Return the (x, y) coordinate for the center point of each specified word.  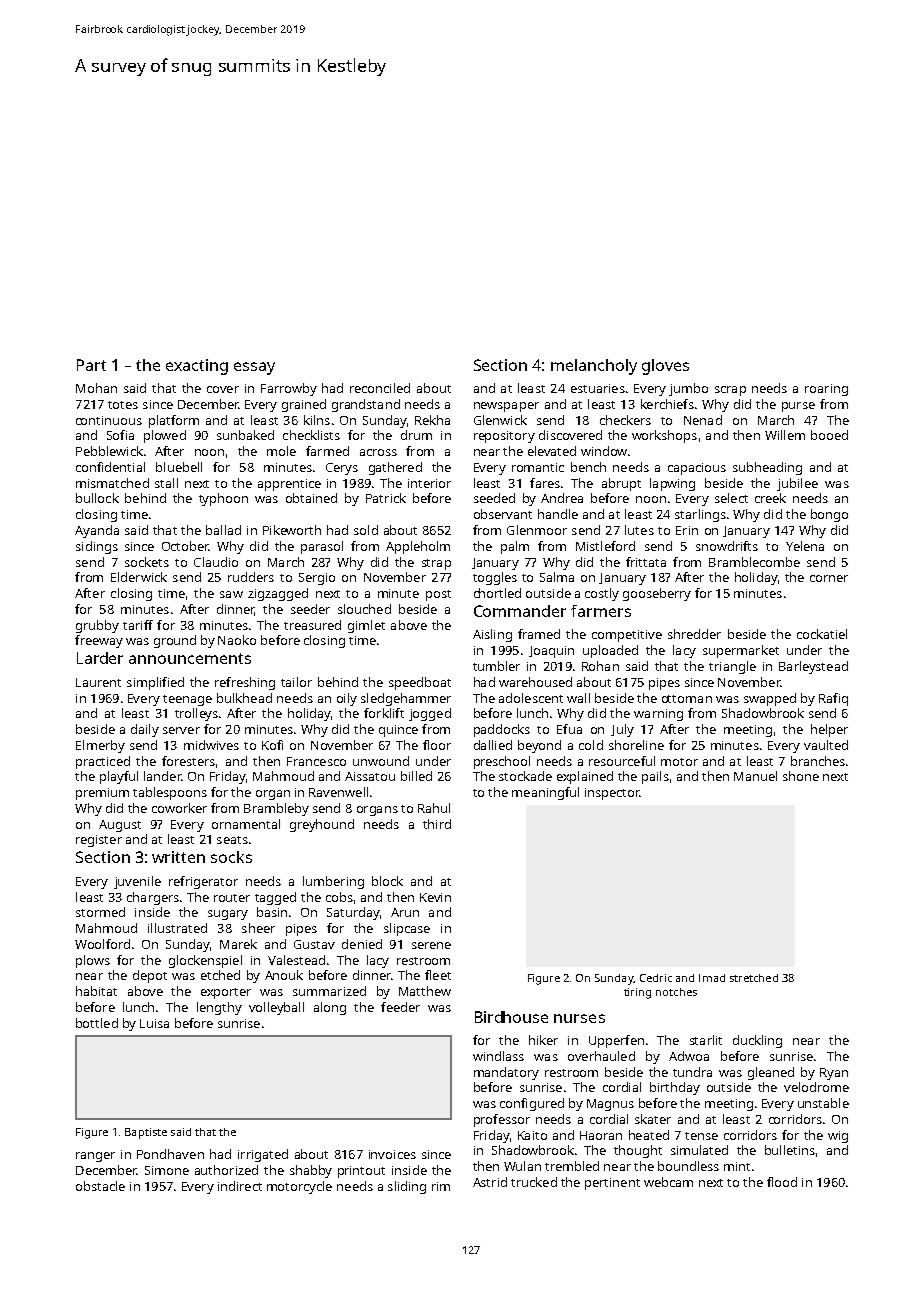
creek (770, 498)
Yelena (805, 546)
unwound (381, 761)
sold (366, 530)
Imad (712, 978)
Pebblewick (109, 451)
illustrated (177, 928)
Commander (520, 611)
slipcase (407, 929)
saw (231, 594)
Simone (167, 1170)
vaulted (826, 745)
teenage (187, 700)
